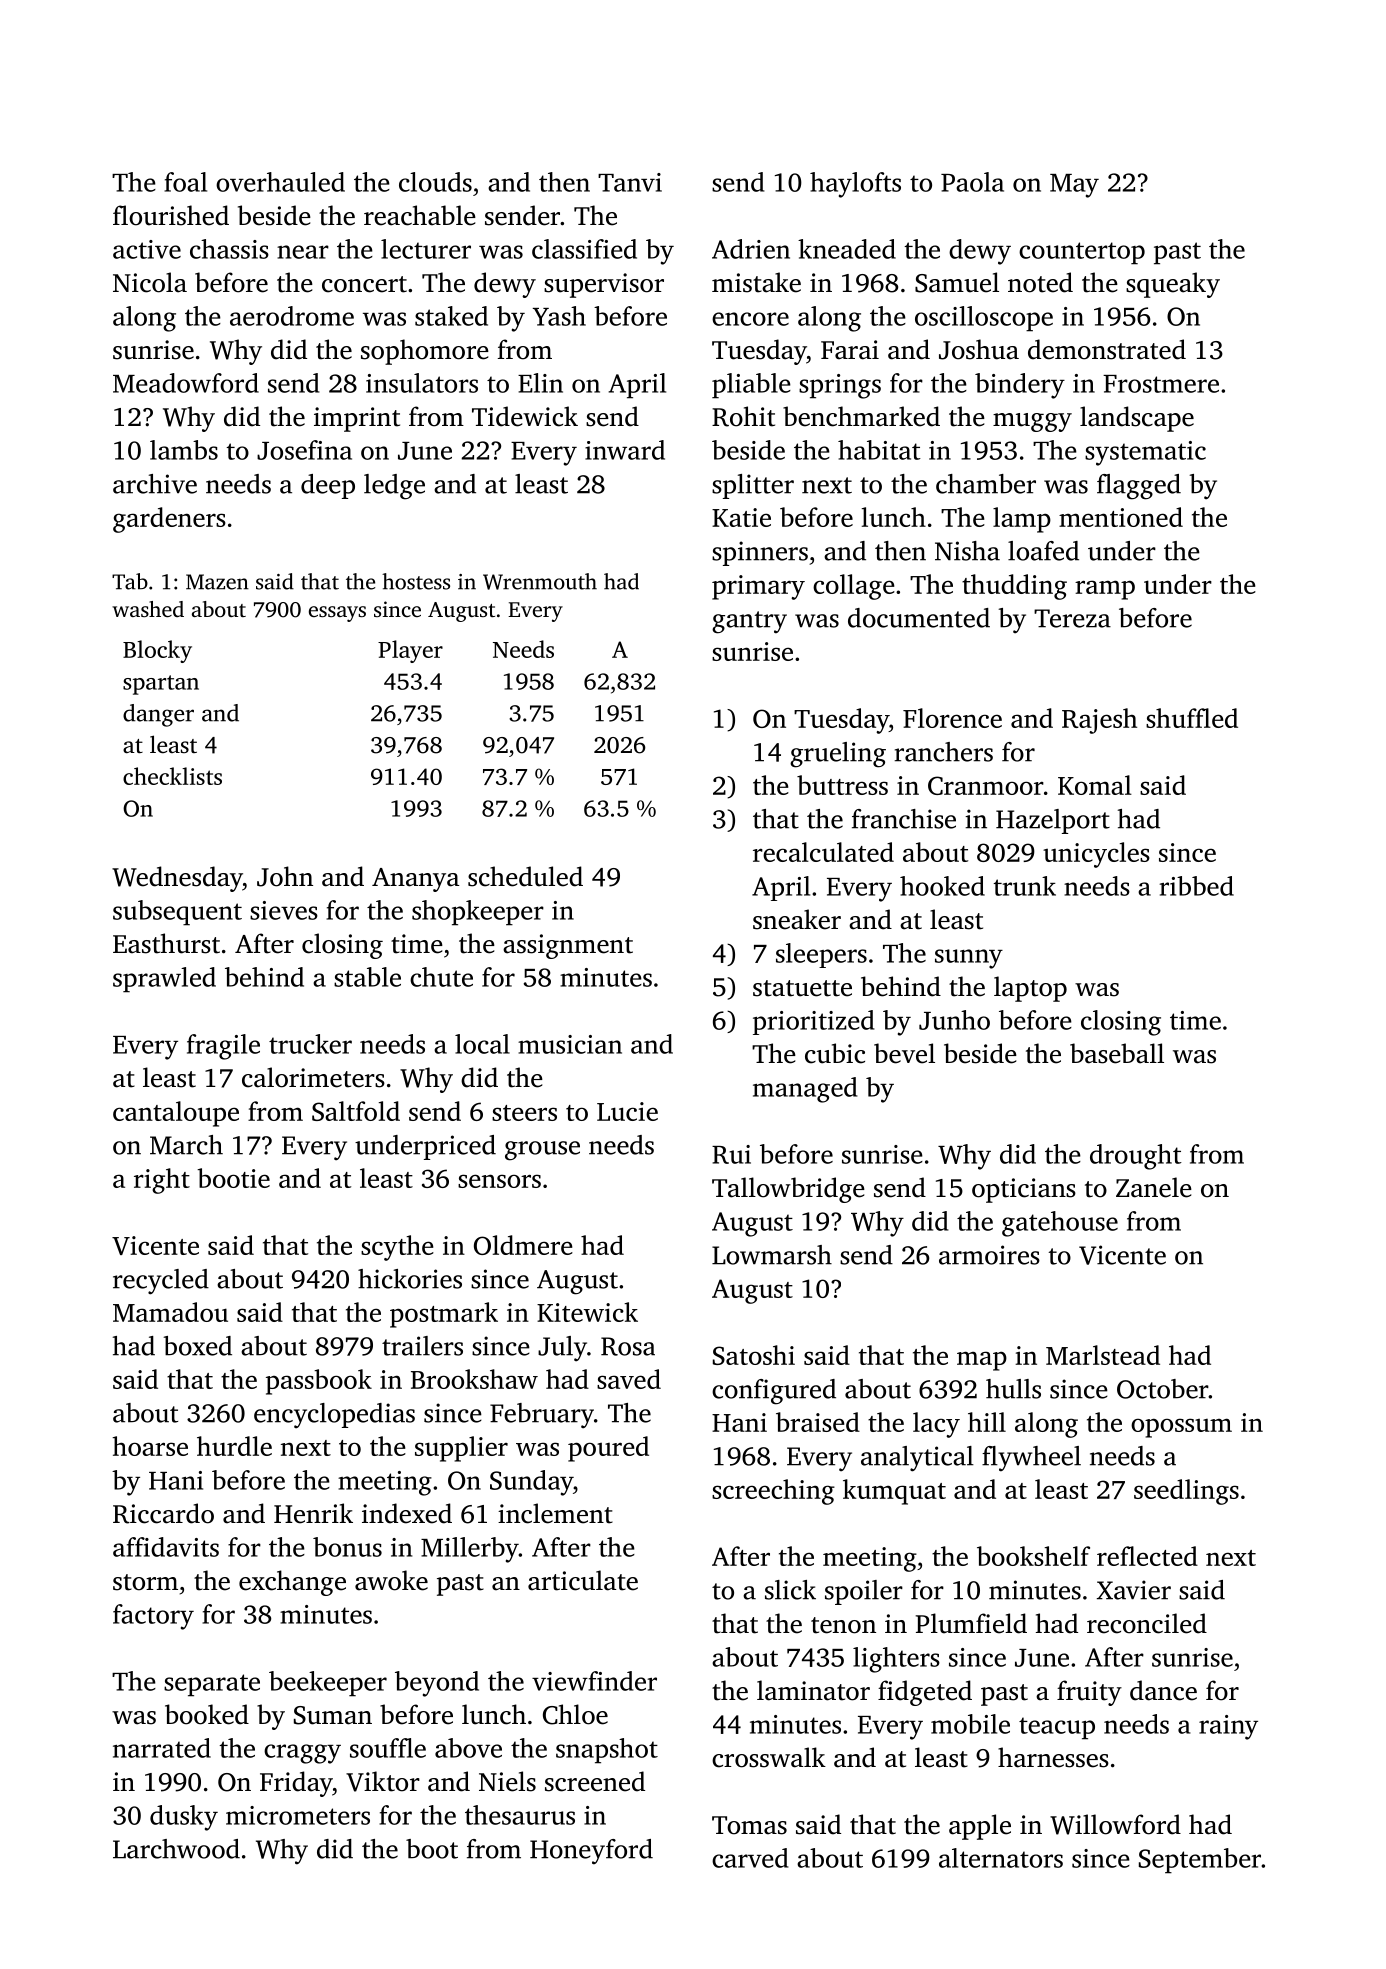  Describe the element at coordinates (217, 582) in the screenshot. I see `Mazen` at that location.
